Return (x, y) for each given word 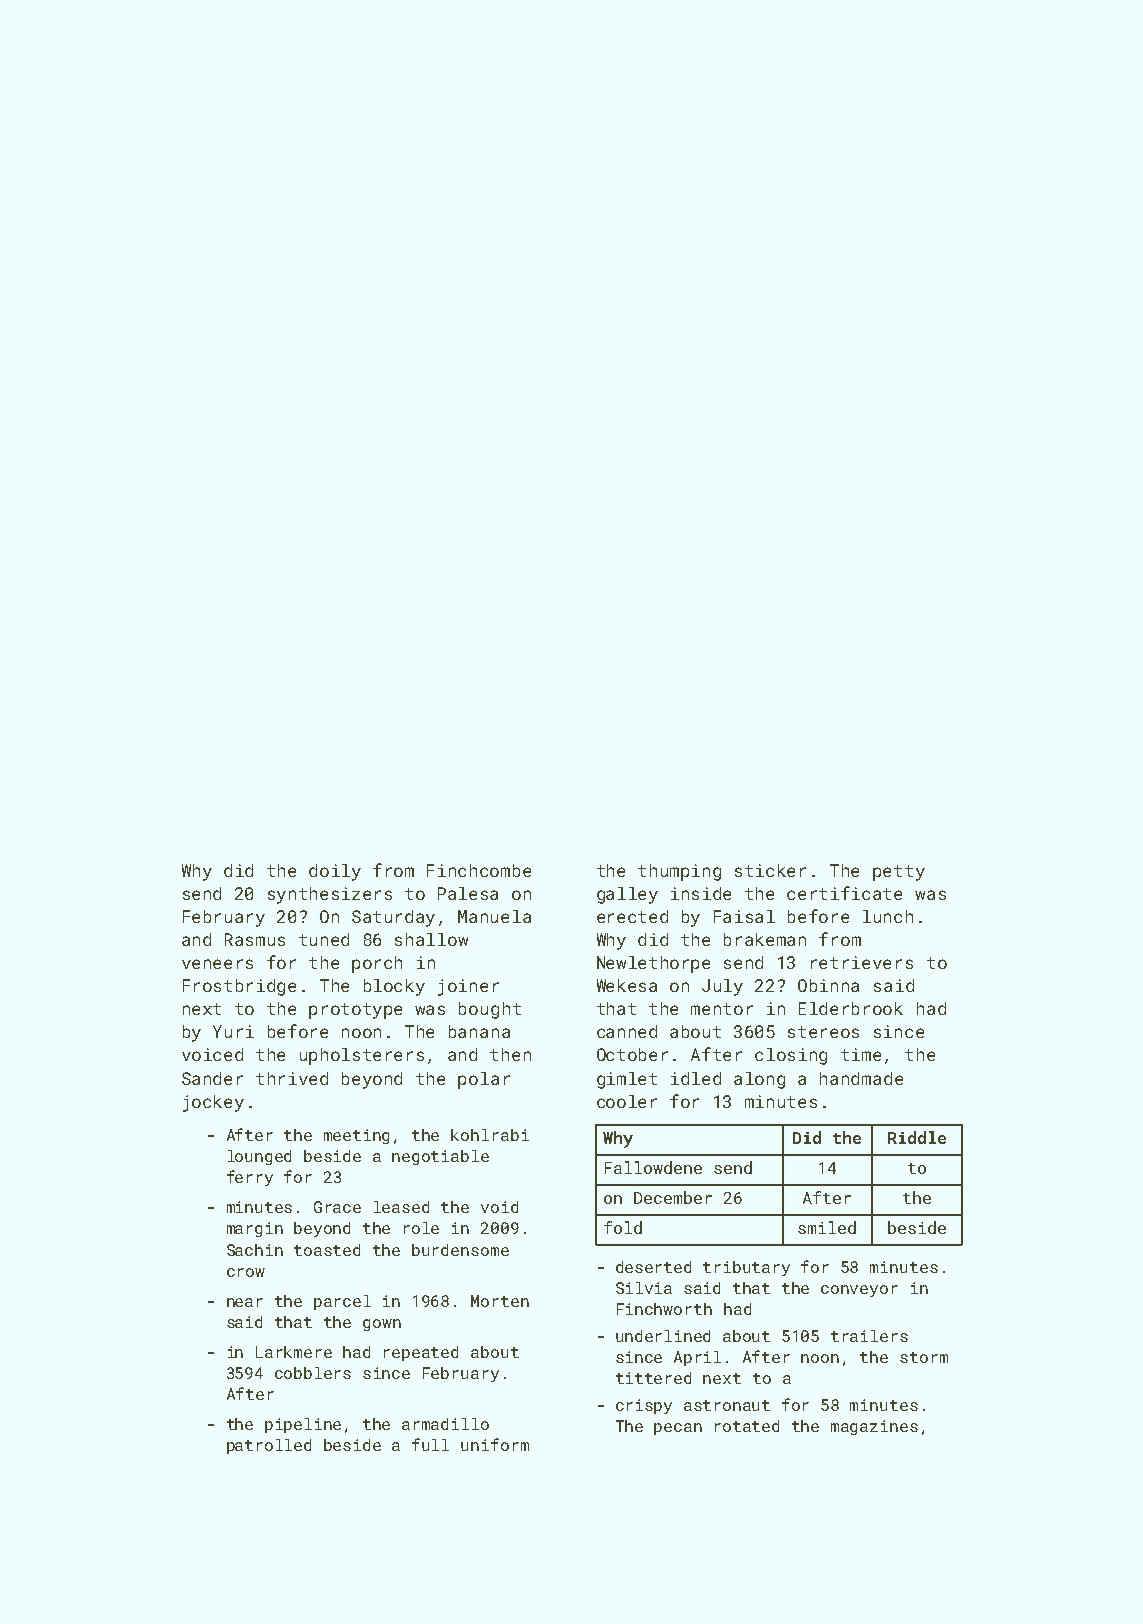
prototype (355, 1011)
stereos (823, 1032)
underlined (663, 1336)
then (510, 1054)
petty (899, 873)
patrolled (269, 1446)
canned (627, 1031)
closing (791, 1056)
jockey (213, 1103)
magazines (874, 1427)
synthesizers (330, 895)
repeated (421, 1353)
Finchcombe (479, 870)
